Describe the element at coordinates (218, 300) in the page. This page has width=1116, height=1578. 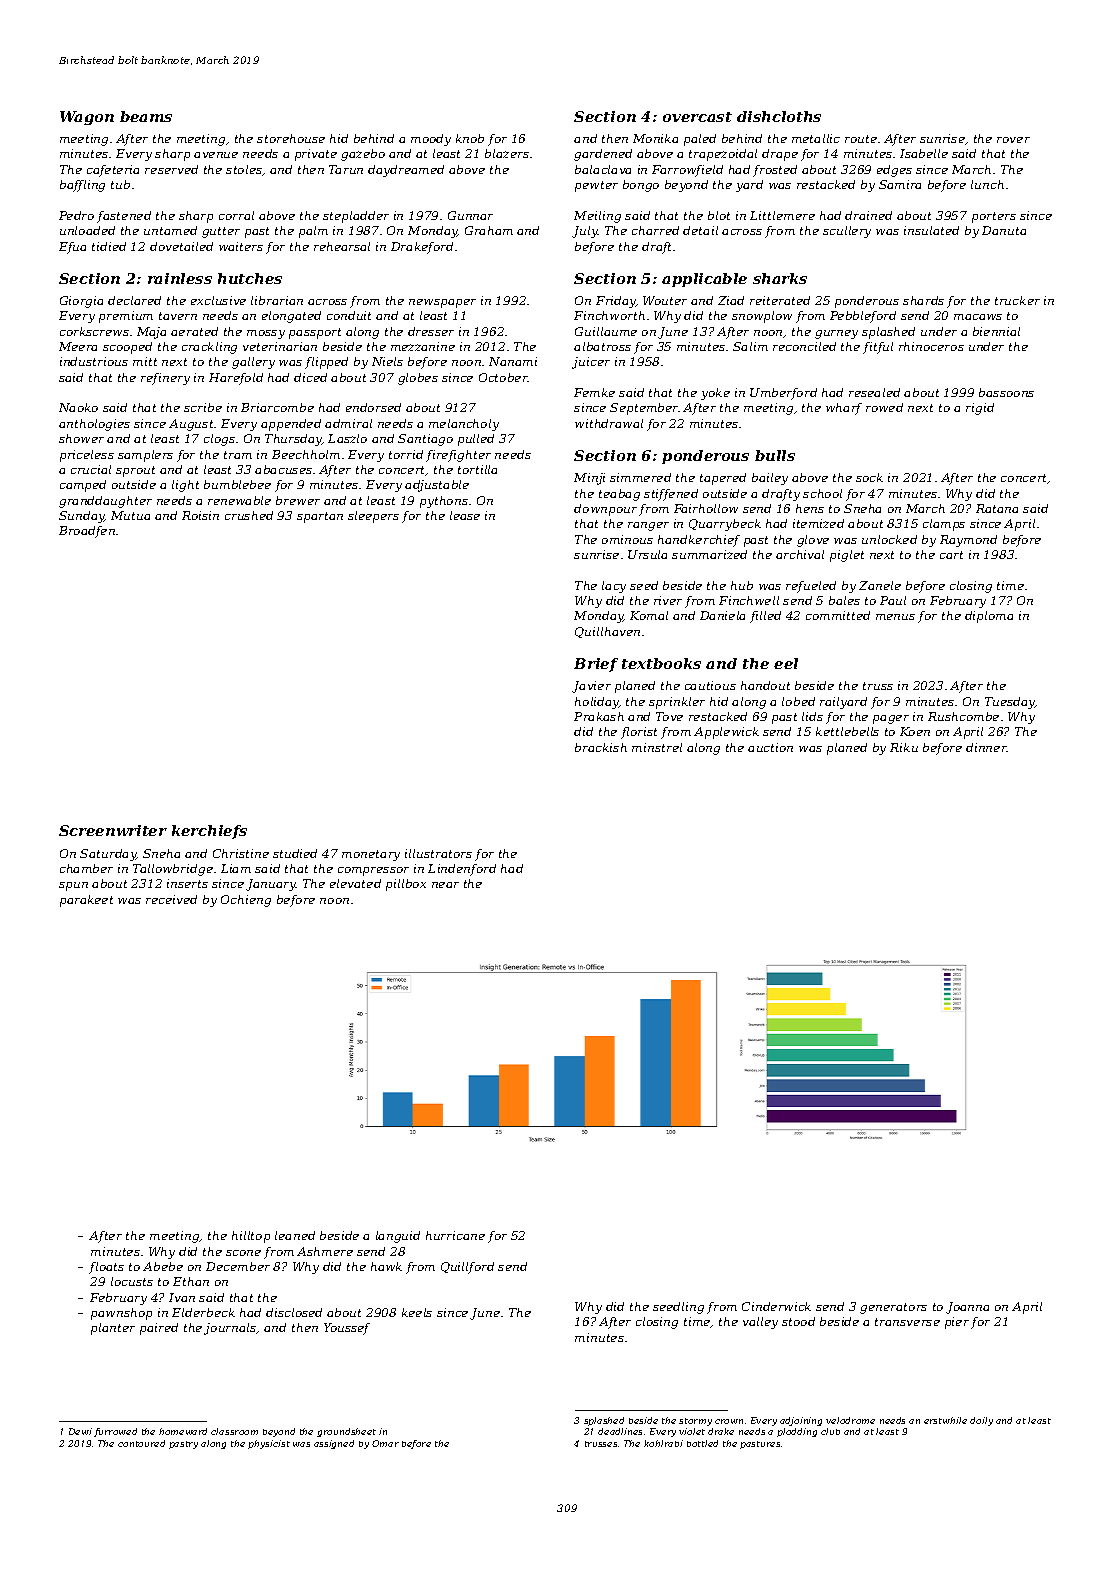
I see `exclusive` at that location.
